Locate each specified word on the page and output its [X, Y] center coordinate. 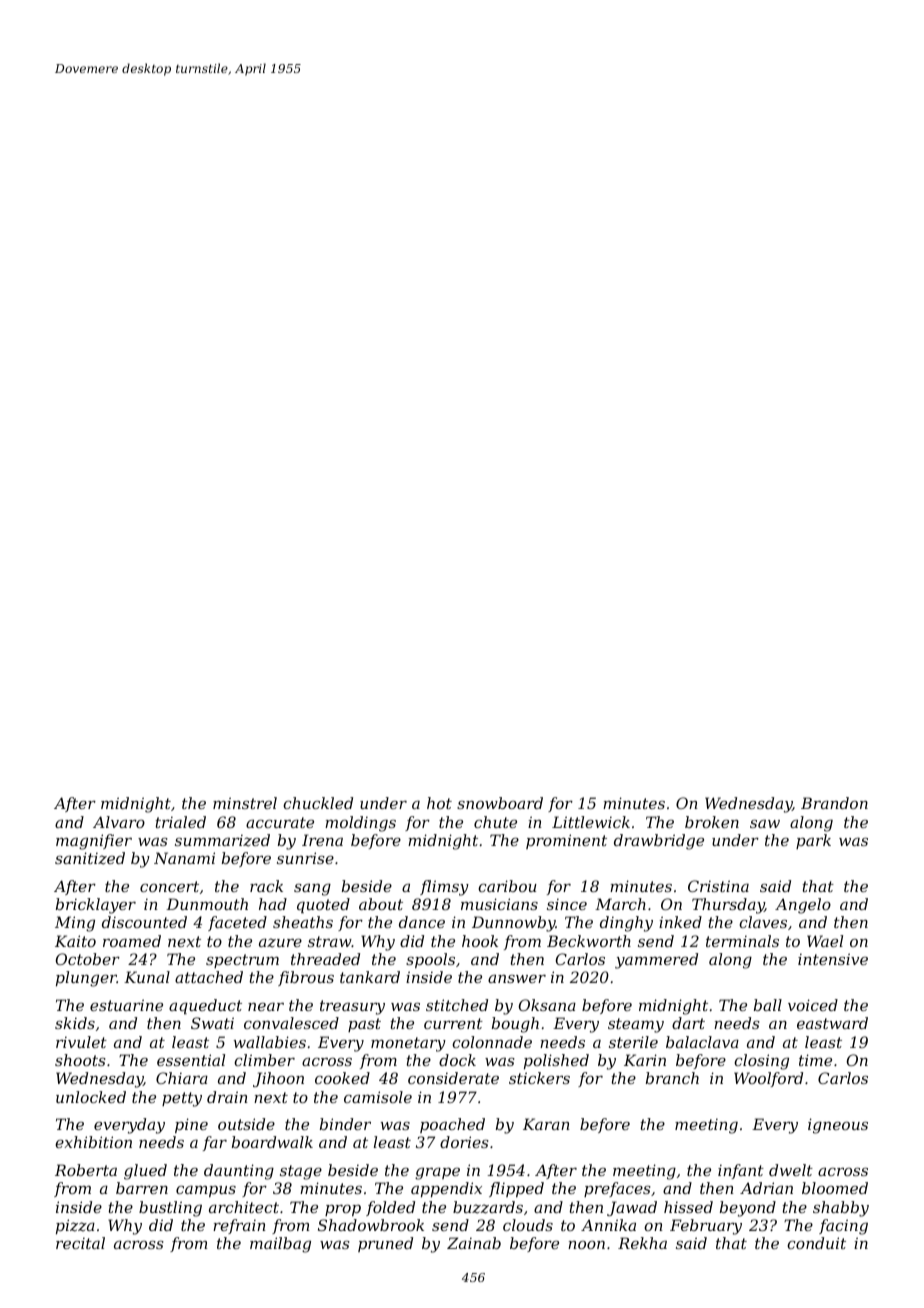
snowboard [500, 803]
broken [712, 822]
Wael [825, 941]
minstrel [245, 803]
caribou [507, 886]
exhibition [93, 1142]
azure [280, 943]
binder [345, 1124]
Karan [546, 1124]
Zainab [474, 1243]
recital [80, 1243]
